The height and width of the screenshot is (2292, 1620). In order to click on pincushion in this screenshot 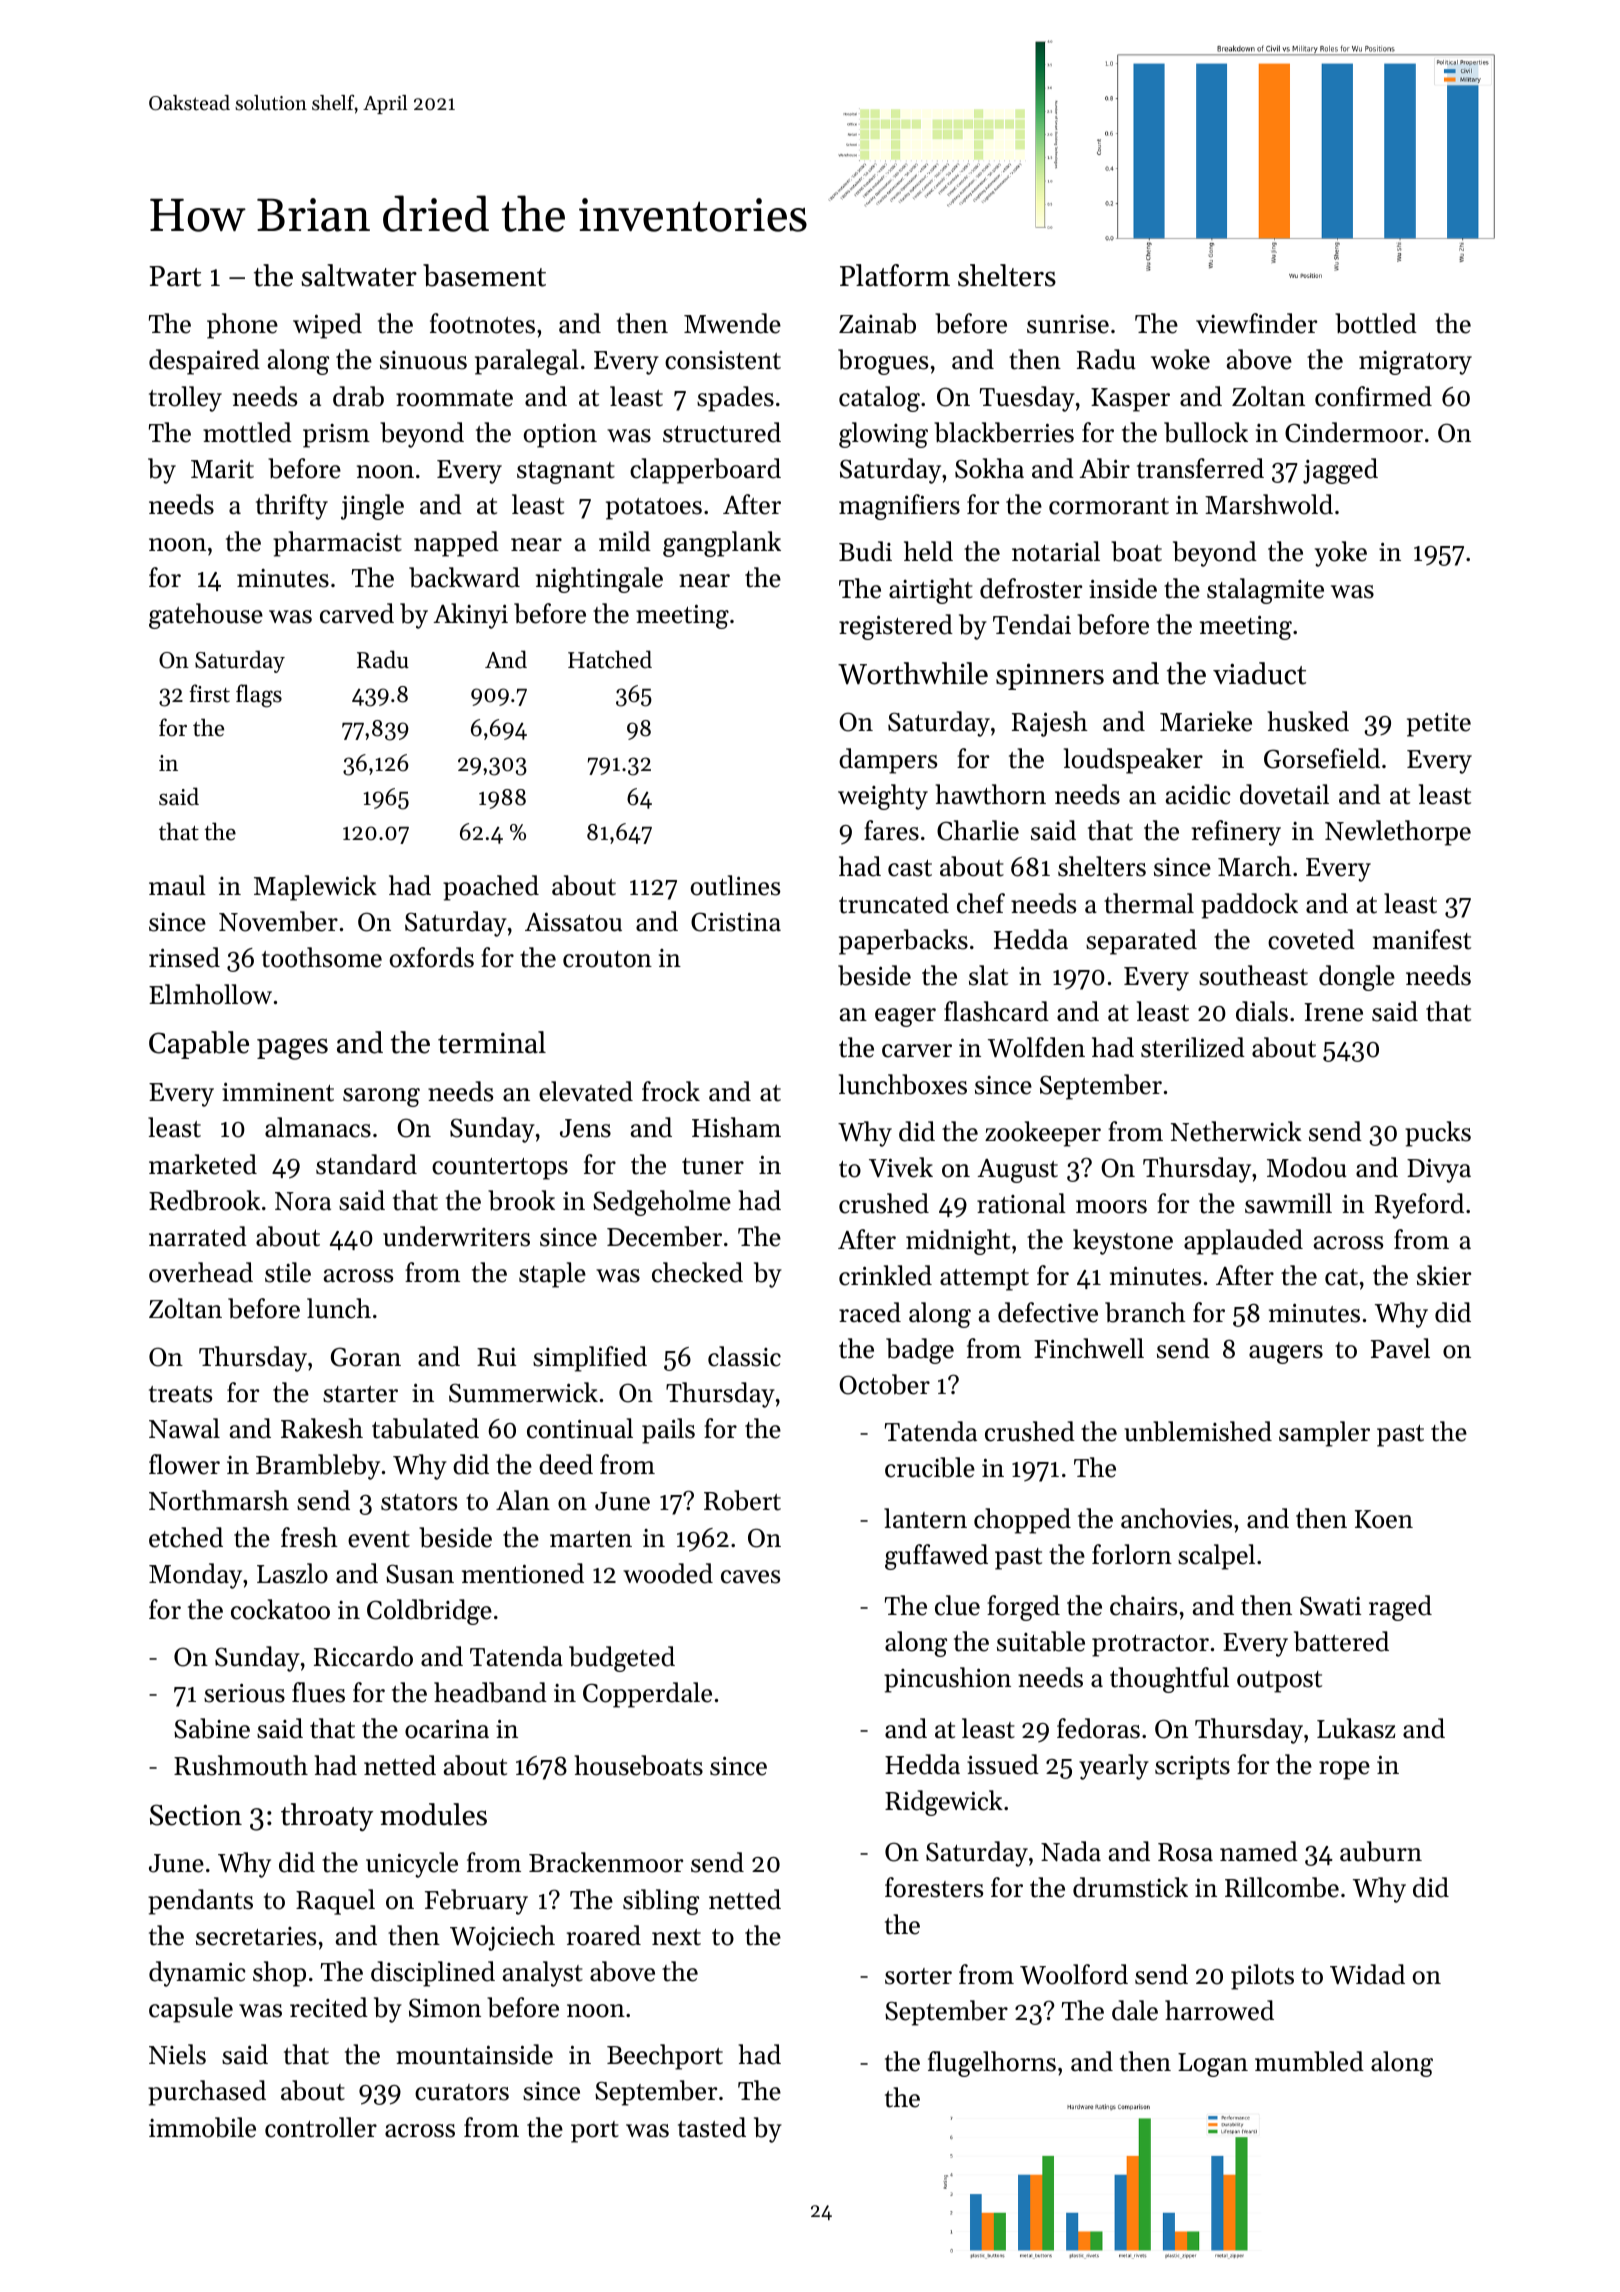, I will do `click(947, 1680)`.
